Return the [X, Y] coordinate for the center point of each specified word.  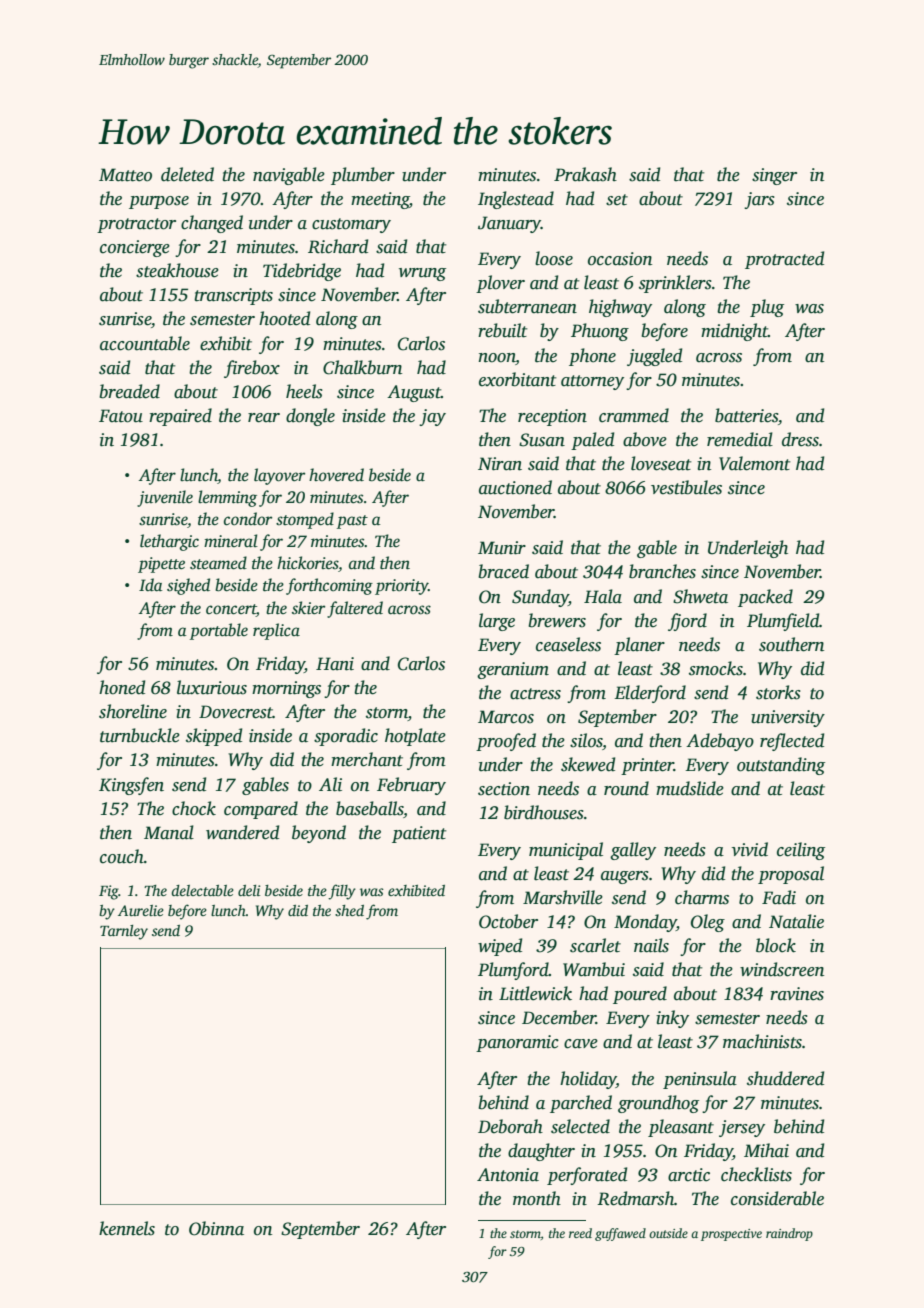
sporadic [346, 737]
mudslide [690, 788]
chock [194, 808]
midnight [734, 332]
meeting [380, 200]
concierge [135, 248]
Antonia [508, 1175]
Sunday [540, 598]
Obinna [216, 1228]
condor [248, 519]
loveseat [661, 463]
